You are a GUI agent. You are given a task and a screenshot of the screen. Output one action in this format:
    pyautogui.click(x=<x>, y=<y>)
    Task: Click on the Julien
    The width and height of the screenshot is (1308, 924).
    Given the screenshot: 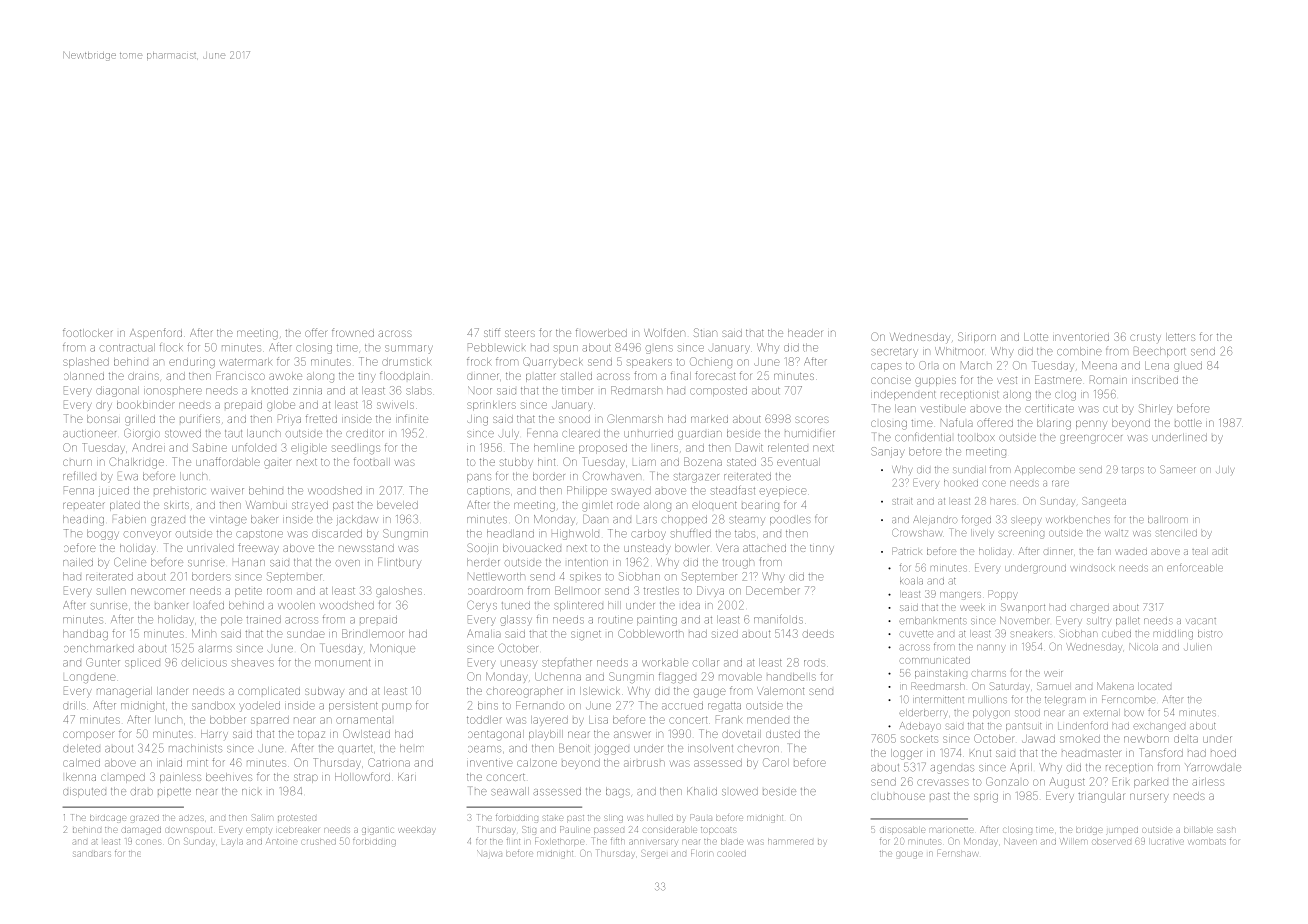 What is the action you would take?
    pyautogui.click(x=1197, y=647)
